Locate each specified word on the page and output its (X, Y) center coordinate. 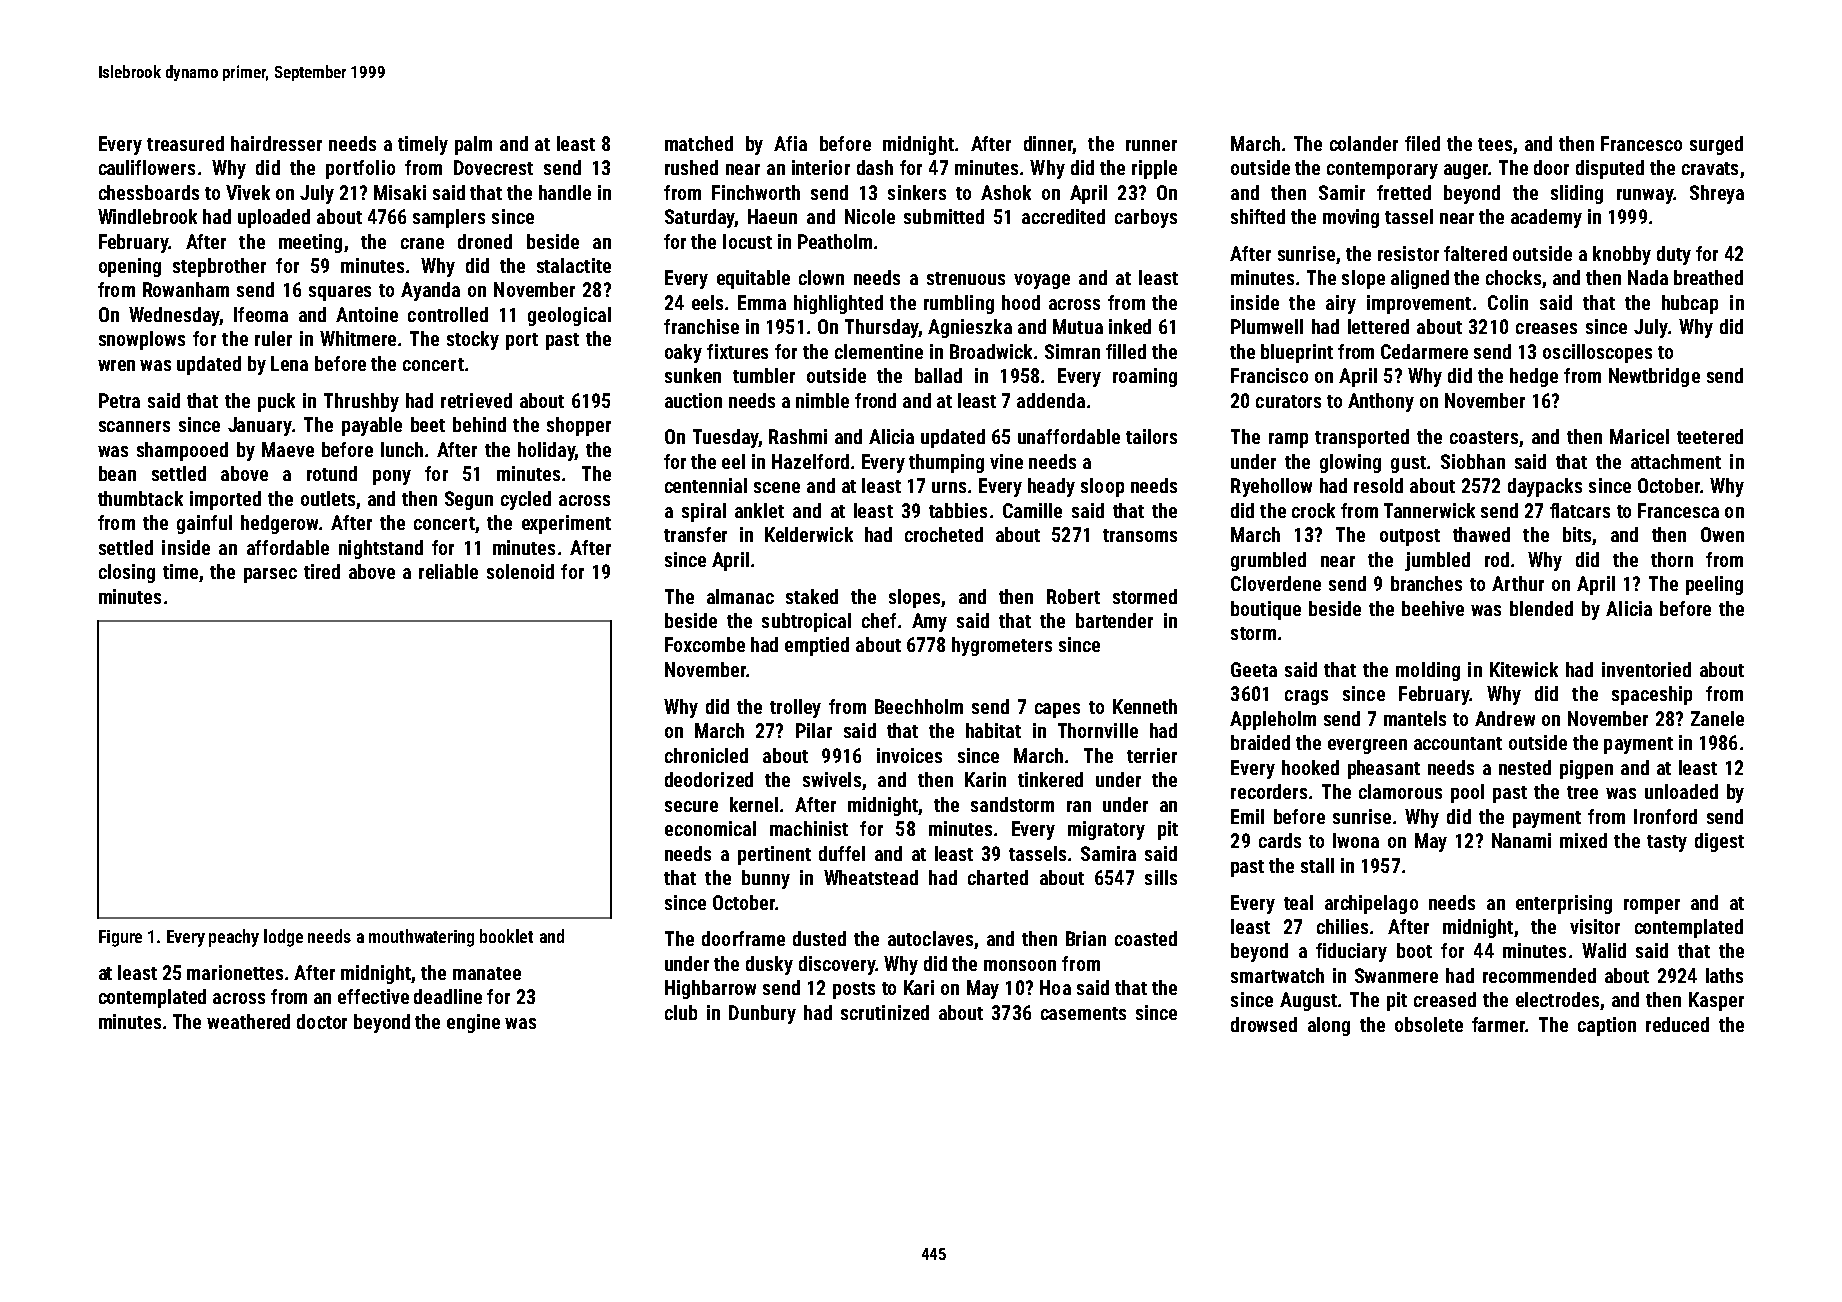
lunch (402, 449)
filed (1422, 143)
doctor (322, 1021)
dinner (1048, 143)
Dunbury (762, 1014)
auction (693, 400)
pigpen (1586, 769)
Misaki (400, 192)
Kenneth (1145, 706)
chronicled (706, 755)
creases (1546, 328)
